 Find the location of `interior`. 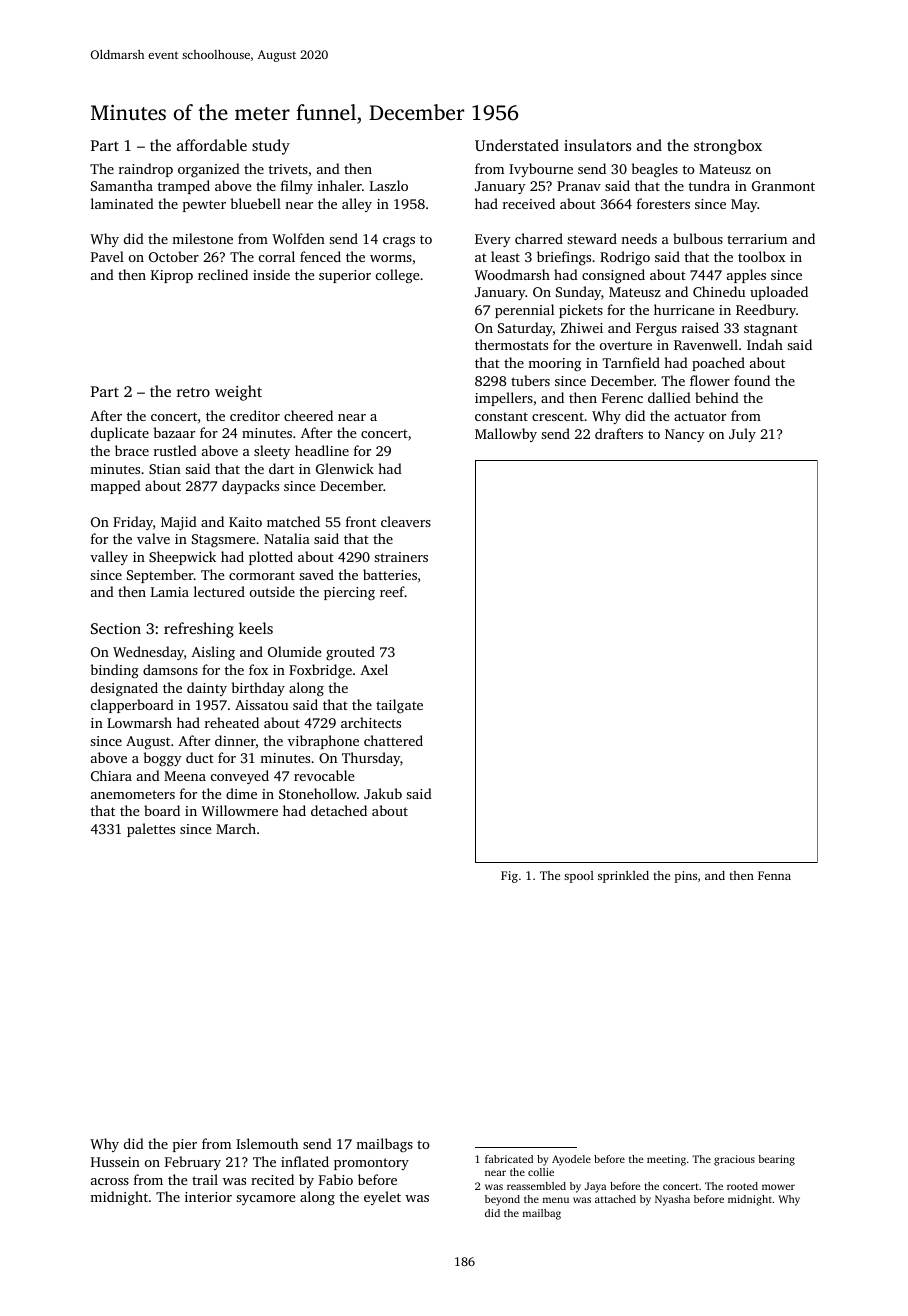

interior is located at coordinates (208, 1197).
